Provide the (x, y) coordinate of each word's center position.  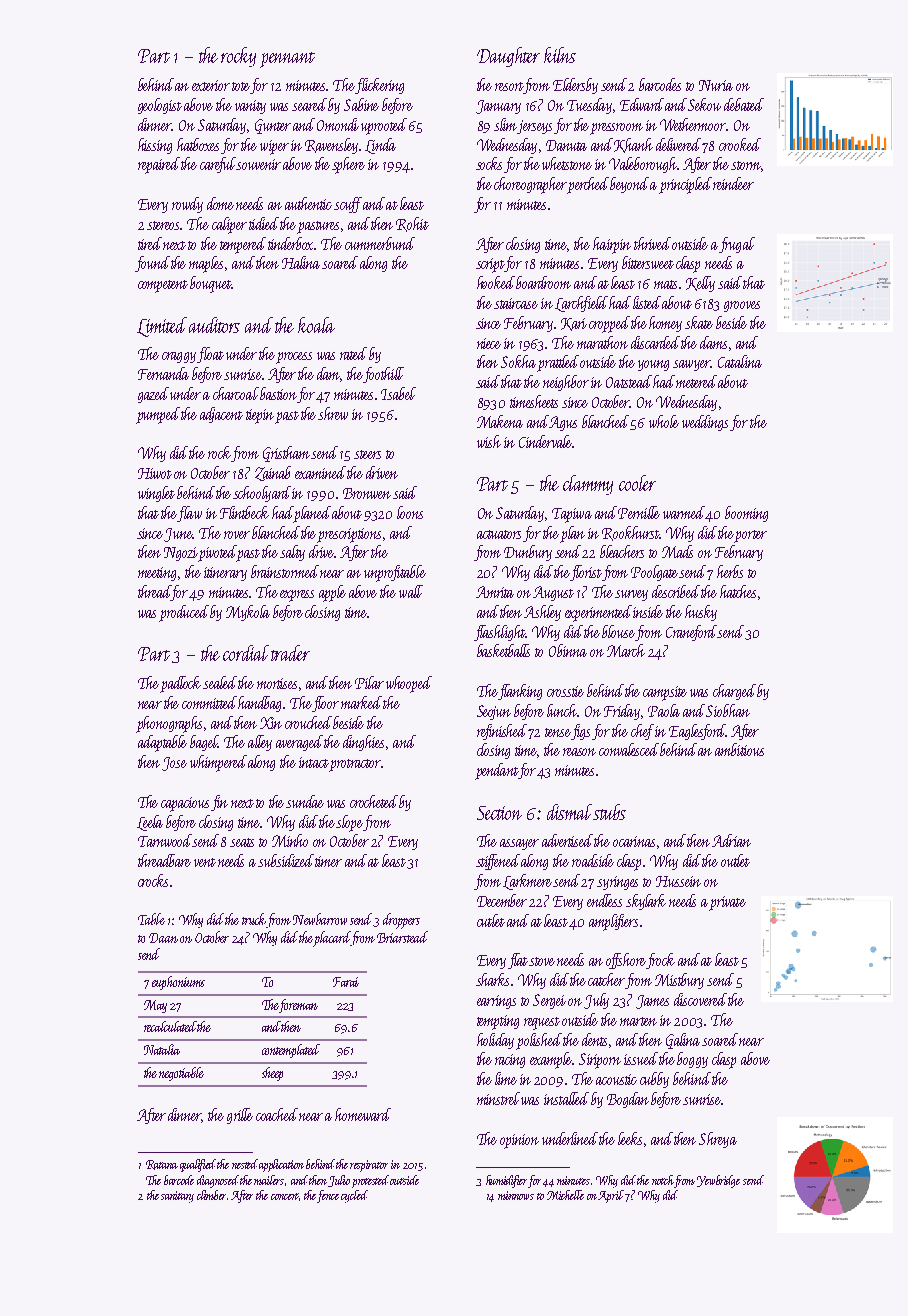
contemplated (291, 1051)
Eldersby (575, 86)
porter (751, 536)
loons (410, 512)
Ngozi (181, 554)
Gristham (287, 454)
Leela (150, 823)
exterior (211, 85)
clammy (588, 485)
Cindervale (545, 441)
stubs (609, 812)
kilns (560, 55)
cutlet (491, 920)
